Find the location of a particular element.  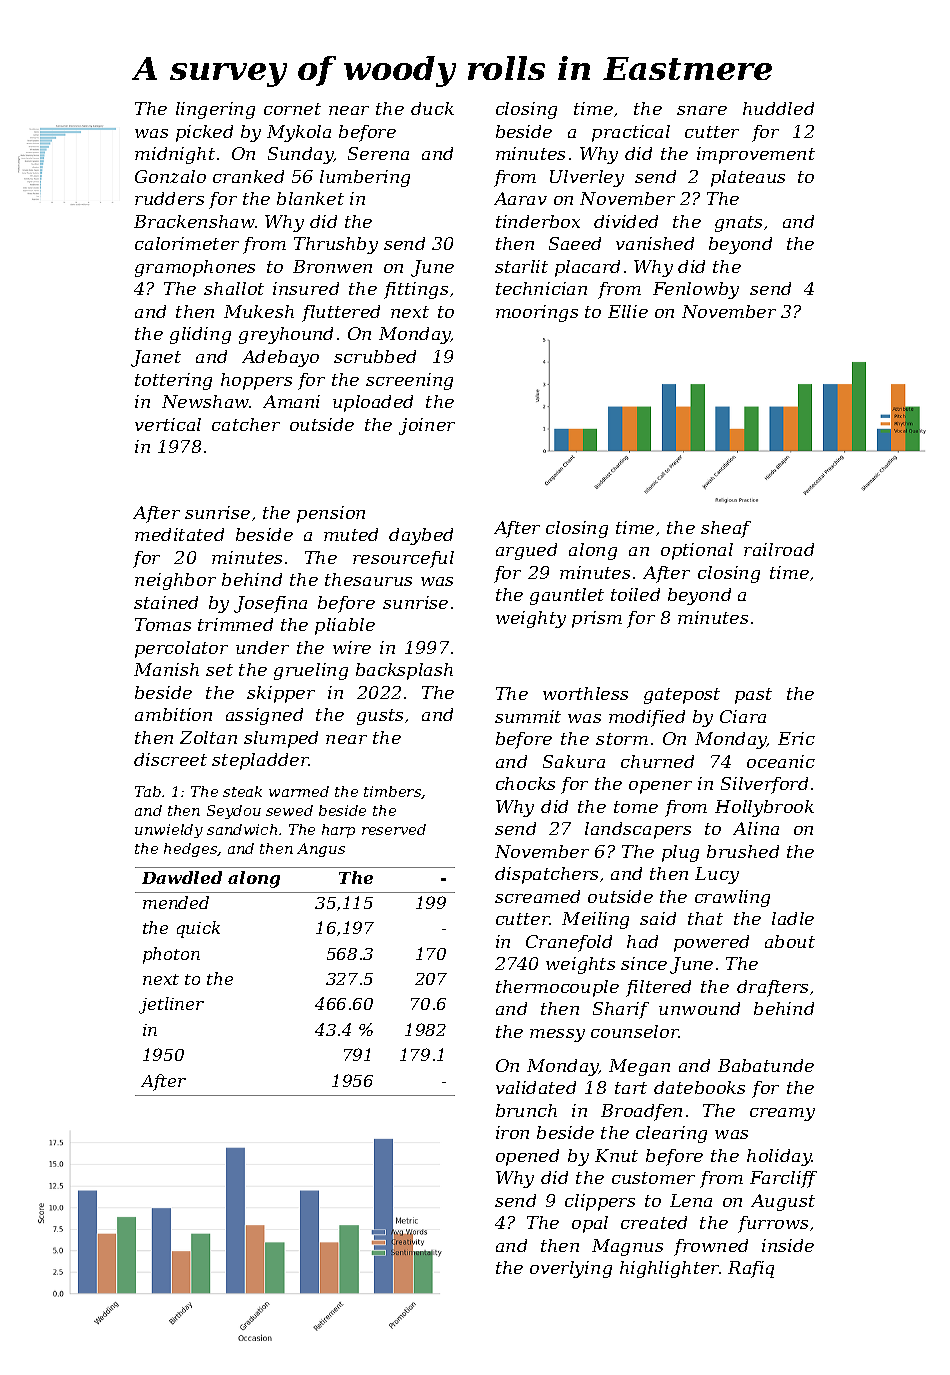

backsplash is located at coordinates (404, 671).
